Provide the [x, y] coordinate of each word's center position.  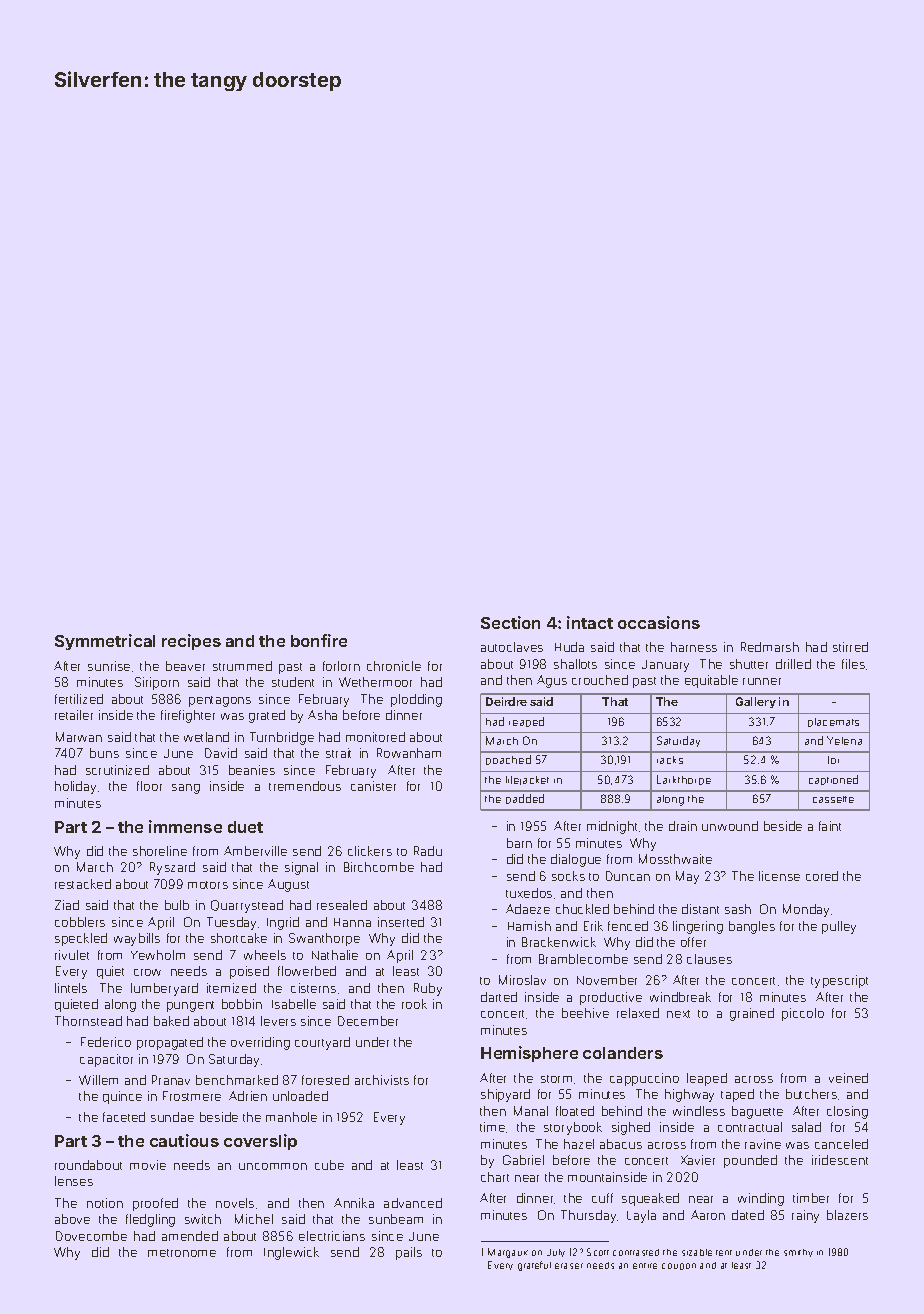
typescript [839, 981]
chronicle [394, 666]
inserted [401, 922]
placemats [833, 722]
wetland [206, 737]
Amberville [255, 851]
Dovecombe [91, 1236]
